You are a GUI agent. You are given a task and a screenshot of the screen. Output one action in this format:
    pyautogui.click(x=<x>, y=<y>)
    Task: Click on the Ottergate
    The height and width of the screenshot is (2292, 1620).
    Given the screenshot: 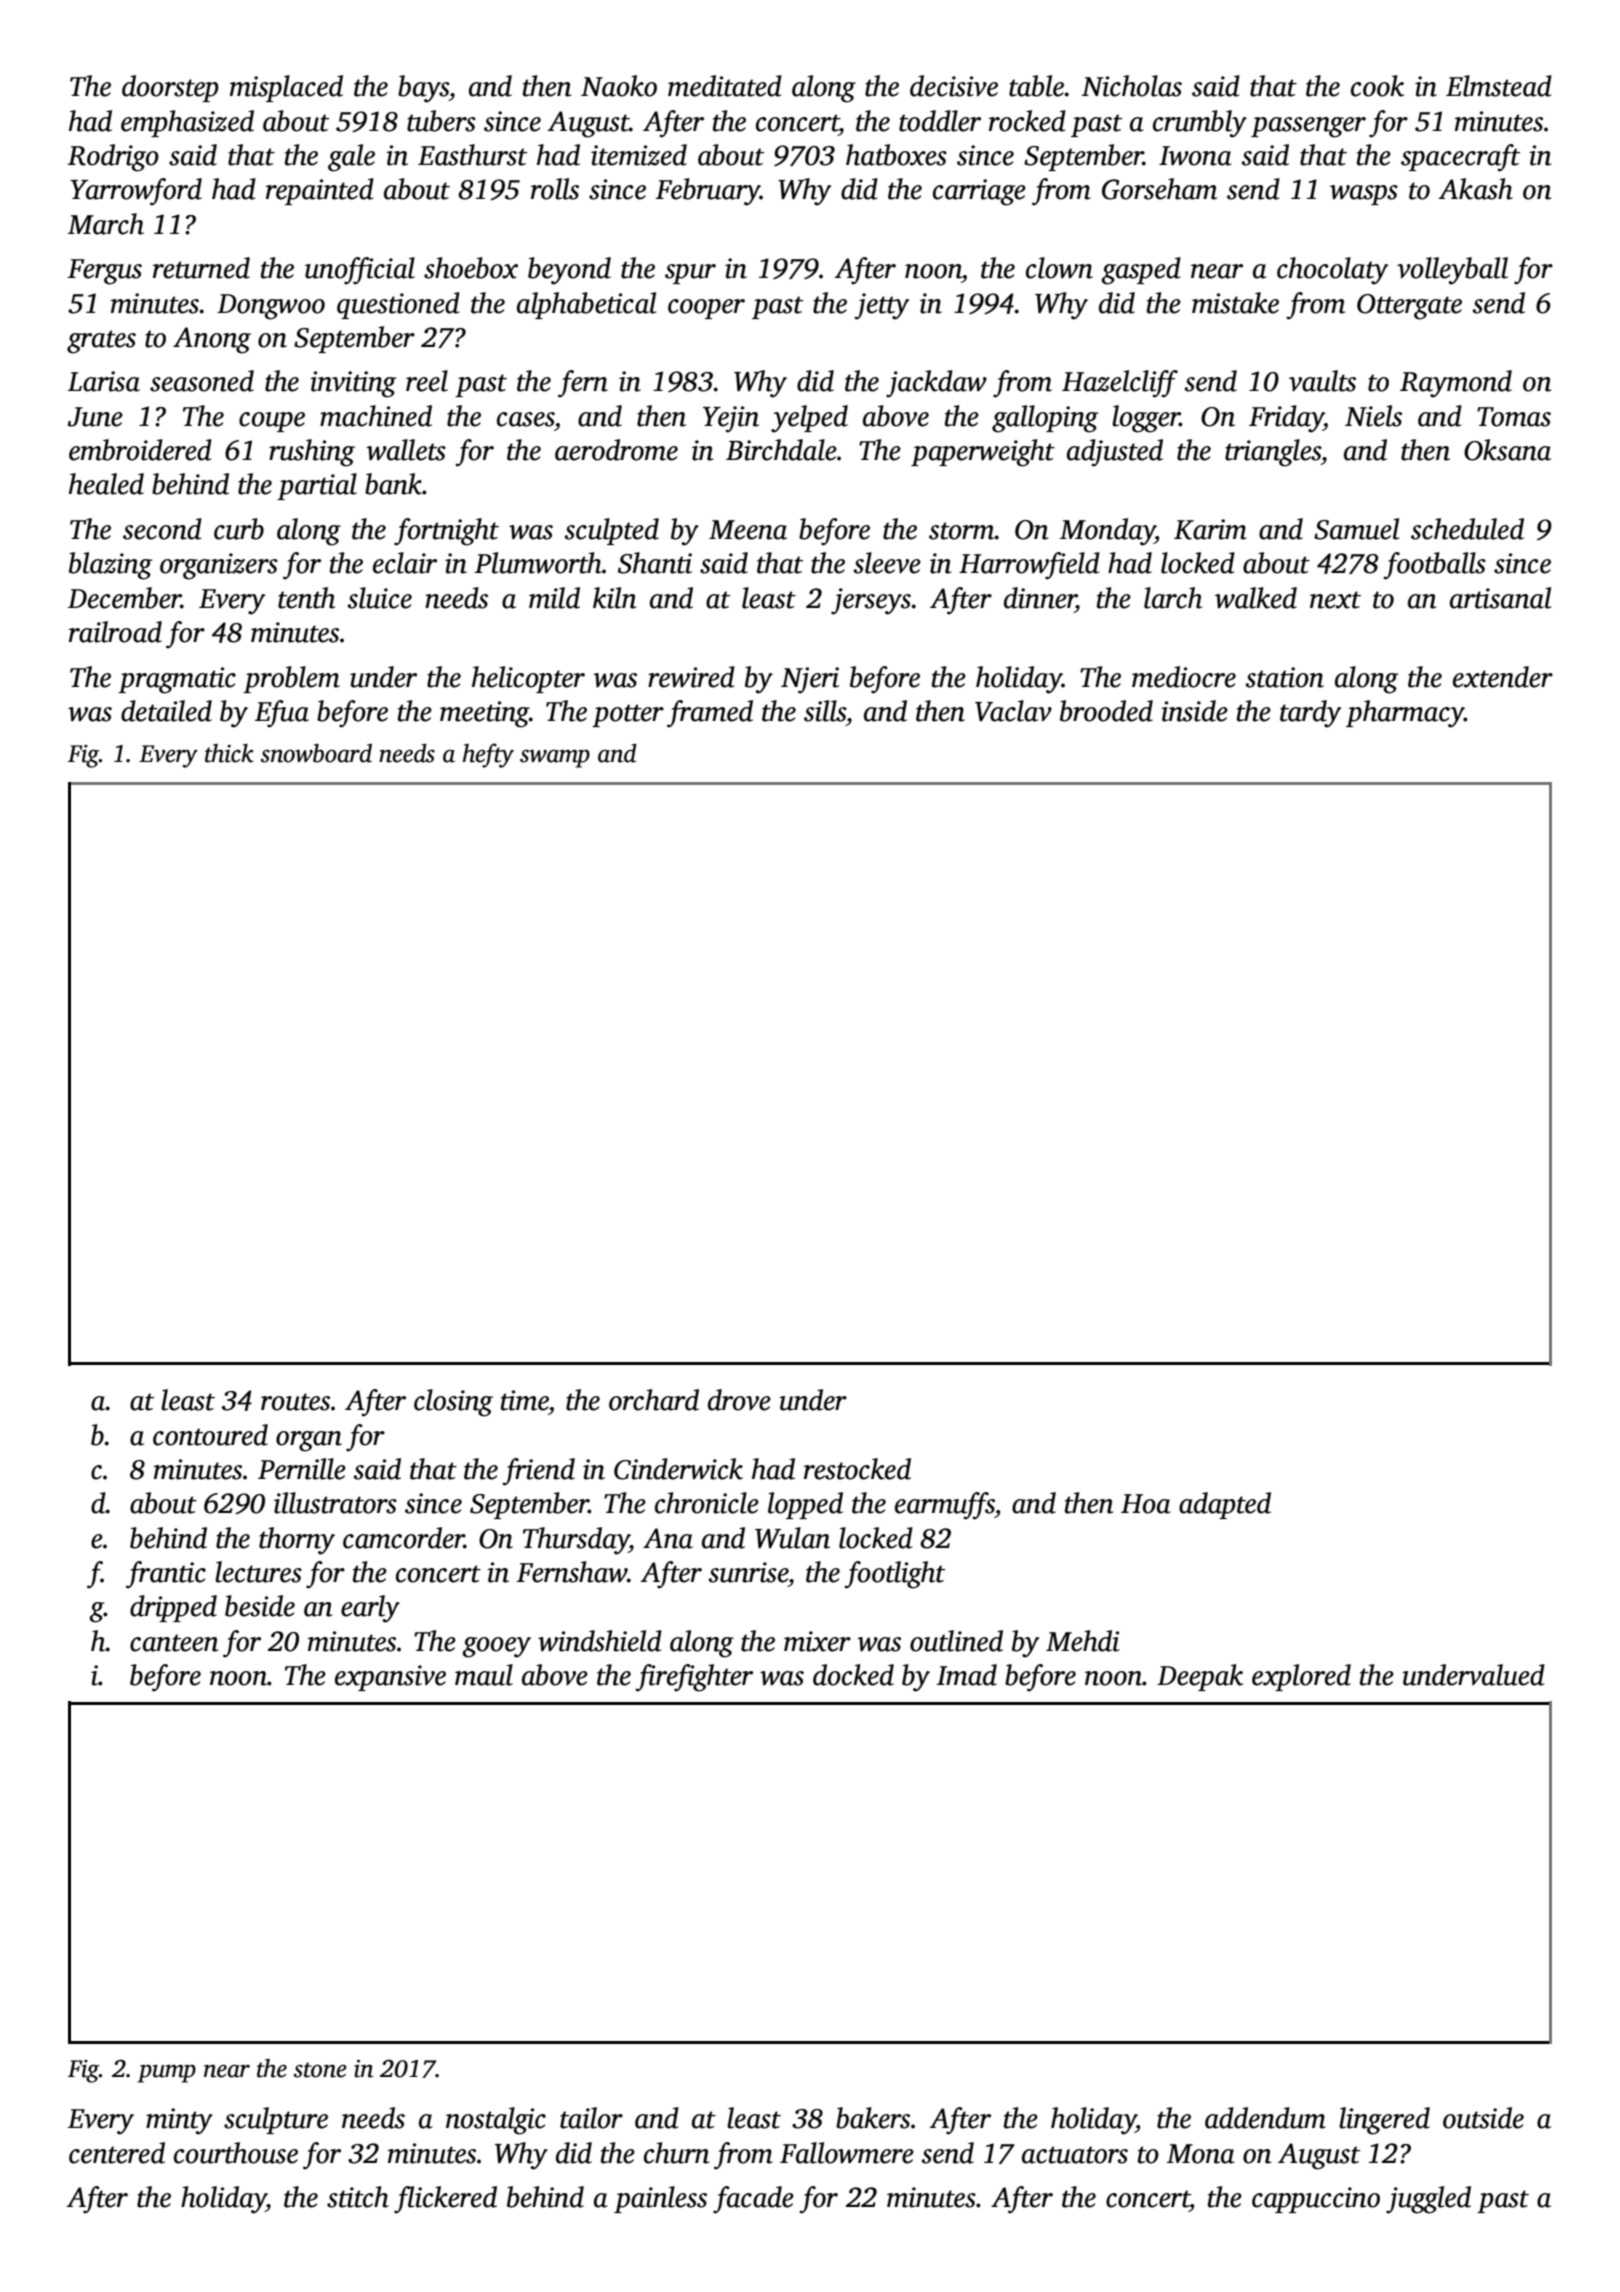 What is the action you would take?
    pyautogui.click(x=1409, y=307)
